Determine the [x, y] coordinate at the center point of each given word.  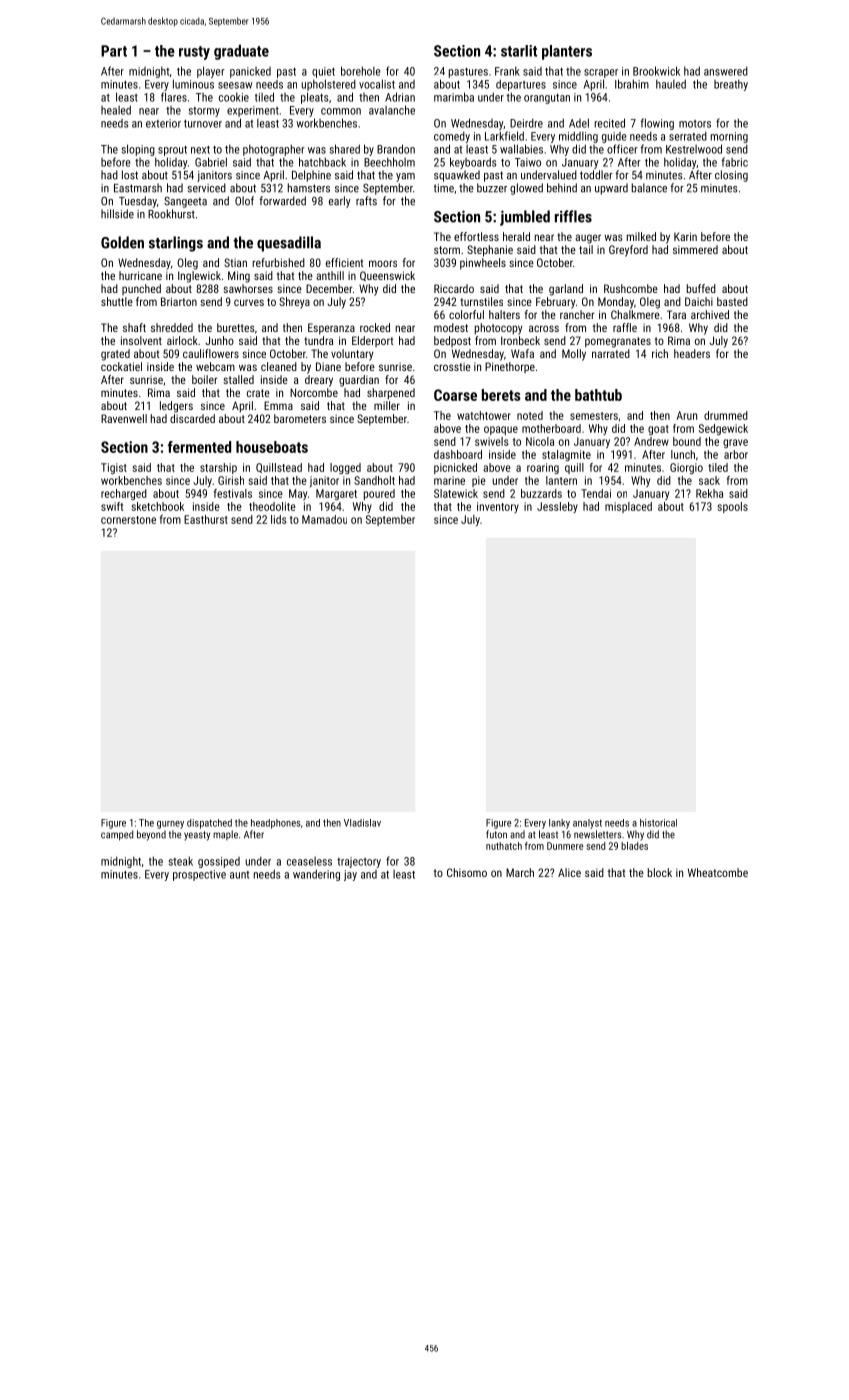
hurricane [140, 275]
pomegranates [618, 342]
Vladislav [362, 823]
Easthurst [206, 519]
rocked [375, 327]
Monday [616, 303]
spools [732, 507]
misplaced [628, 507]
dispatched [209, 824]
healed [116, 110]
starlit [519, 51]
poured [379, 494]
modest [451, 327]
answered [726, 71]
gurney [170, 825]
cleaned [279, 366]
